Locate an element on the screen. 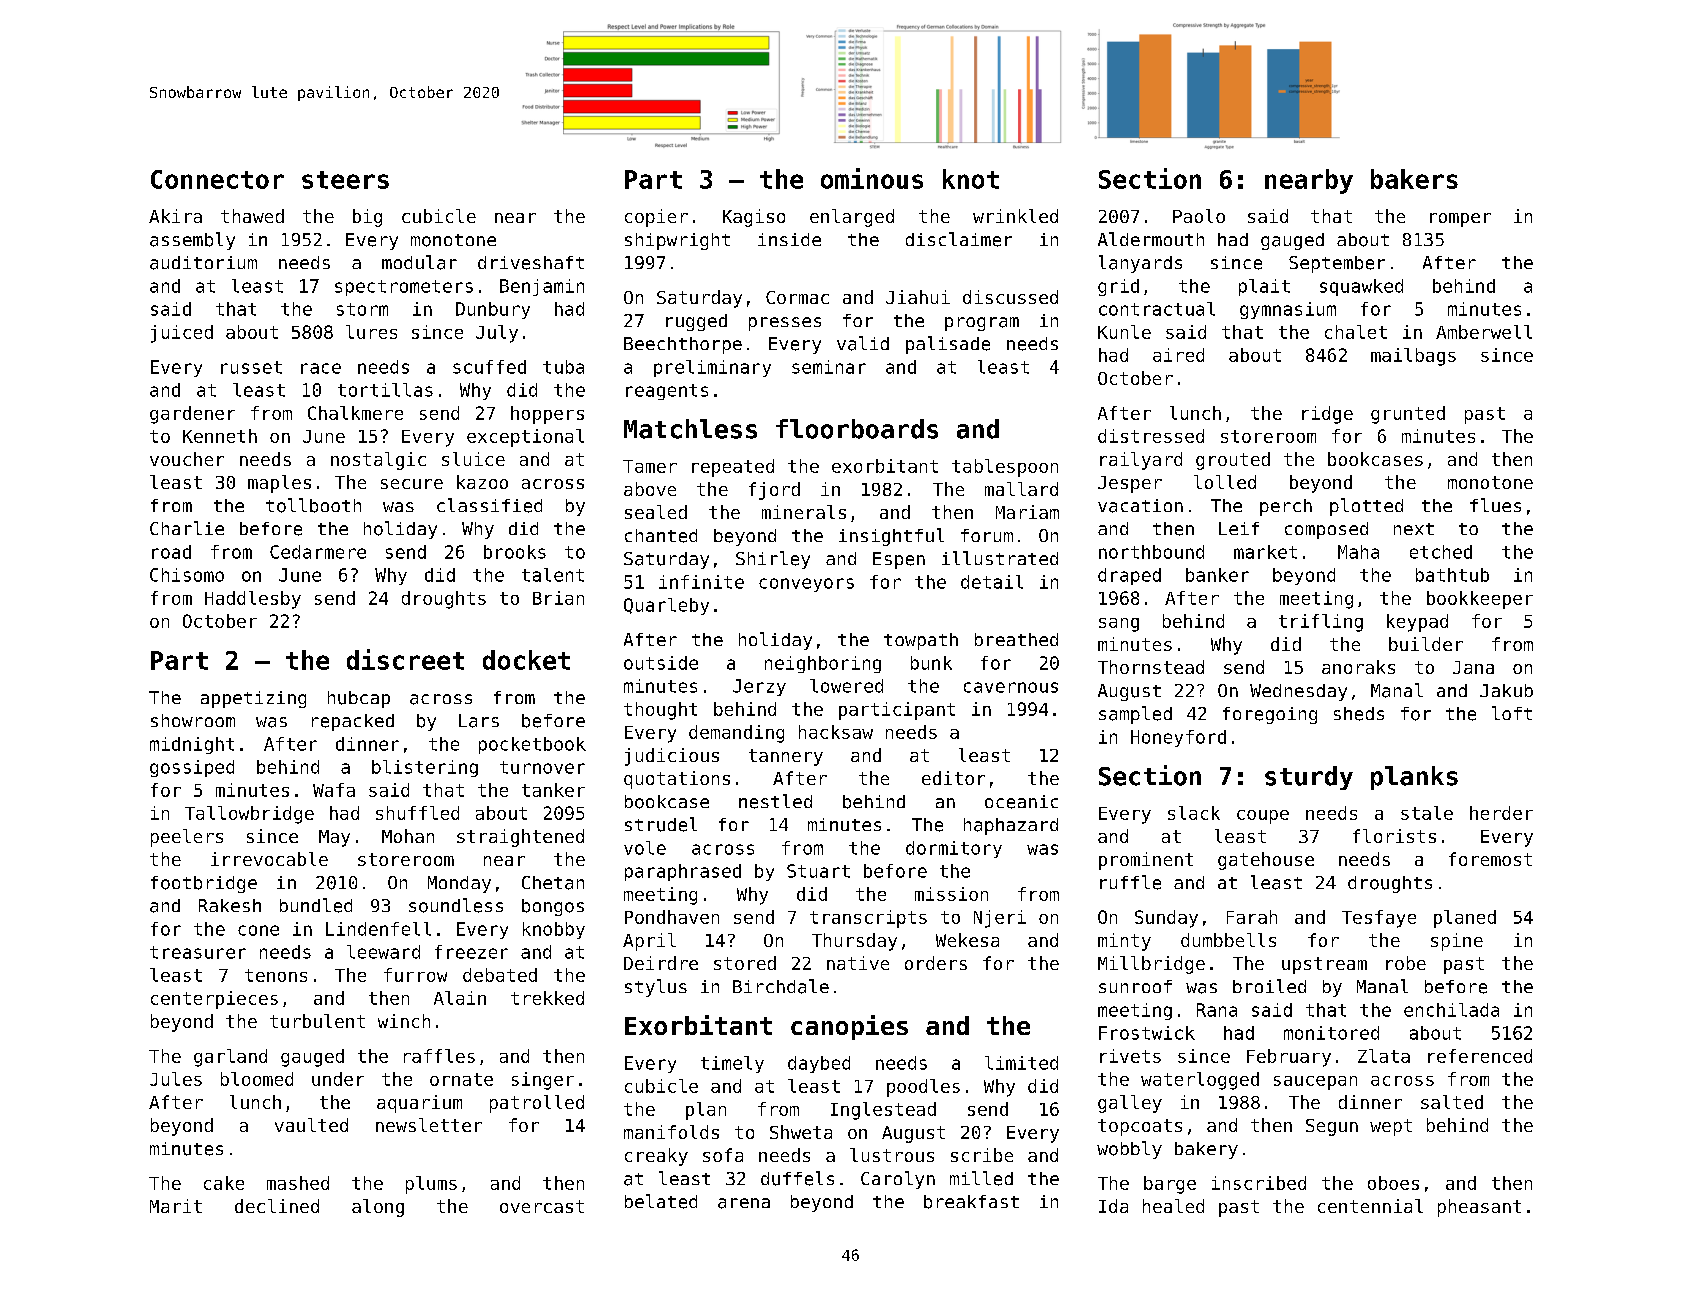 This screenshot has width=1683, height=1301. declined is located at coordinates (277, 1206).
